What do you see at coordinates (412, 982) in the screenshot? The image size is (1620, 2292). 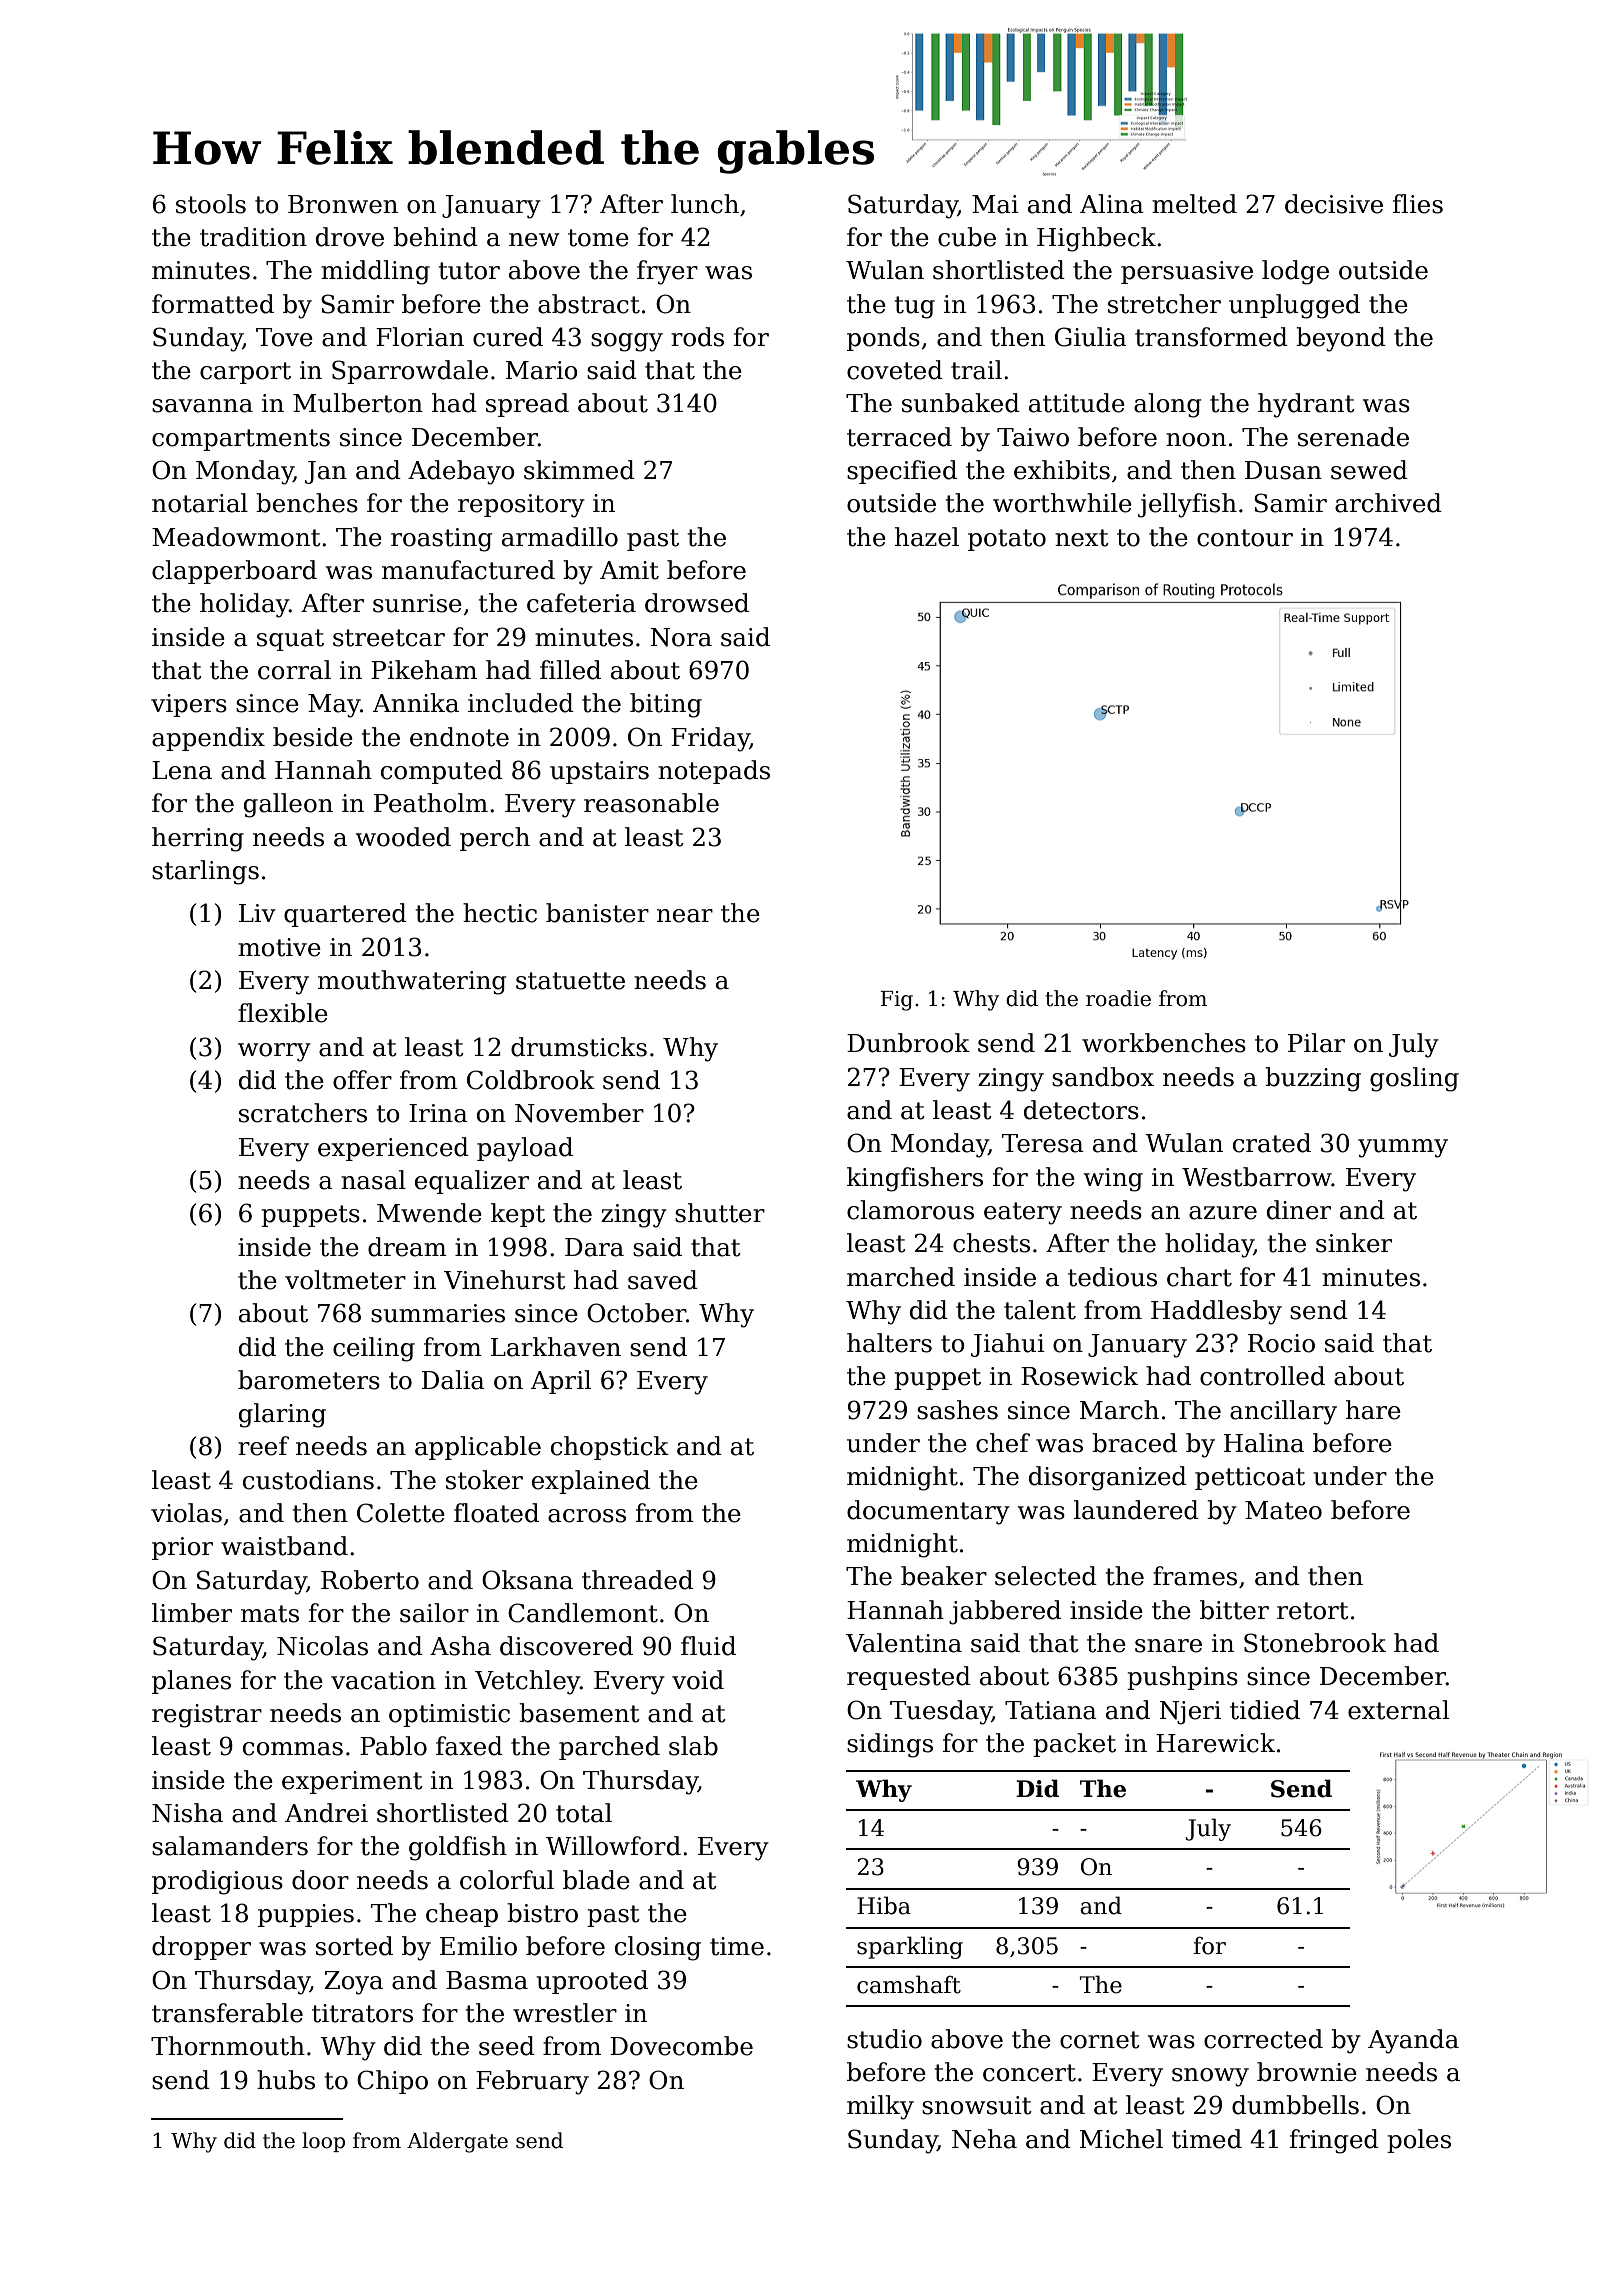 I see `mouthwatering` at bounding box center [412, 982].
